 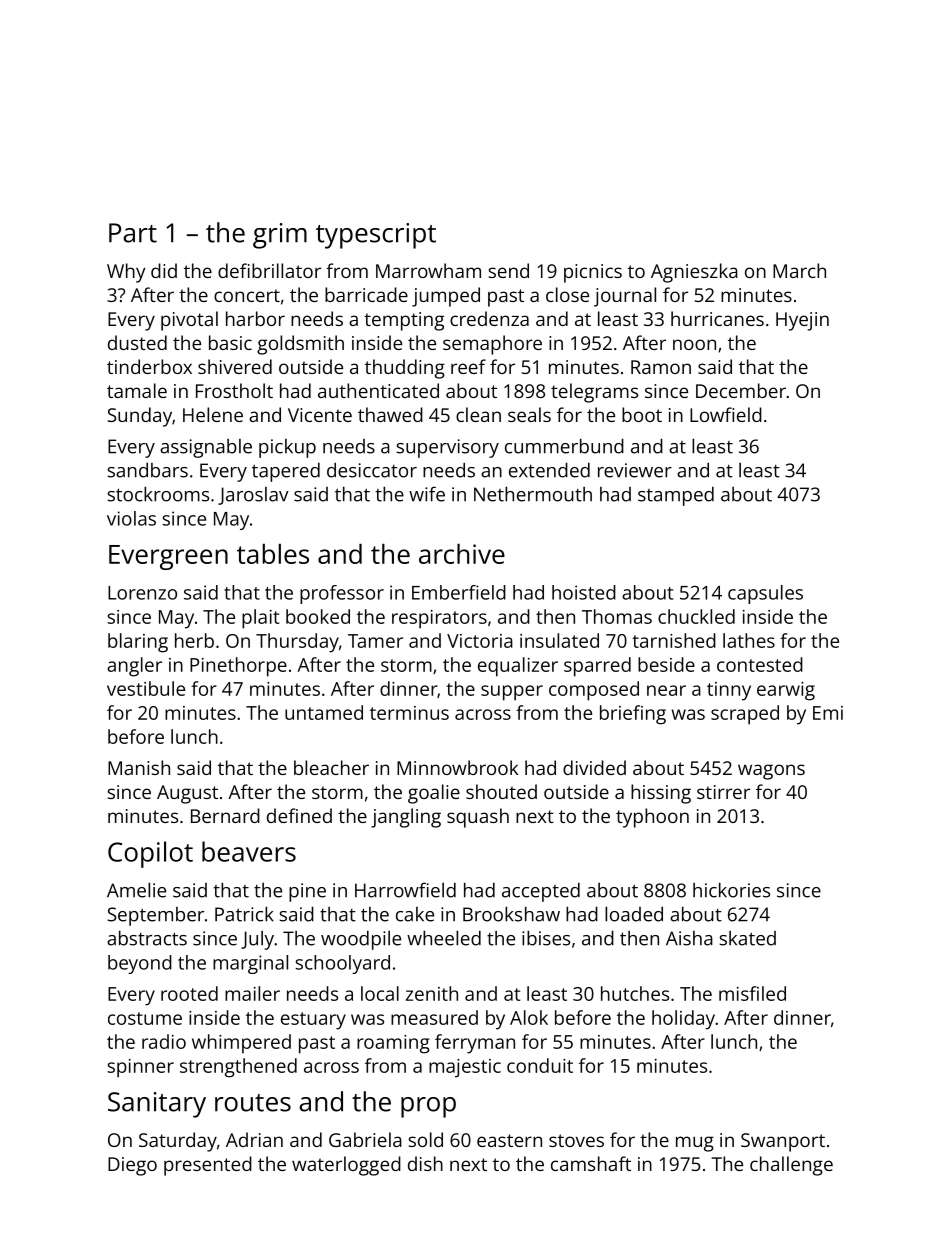 What do you see at coordinates (140, 417) in the image?
I see `Sunday` at bounding box center [140, 417].
